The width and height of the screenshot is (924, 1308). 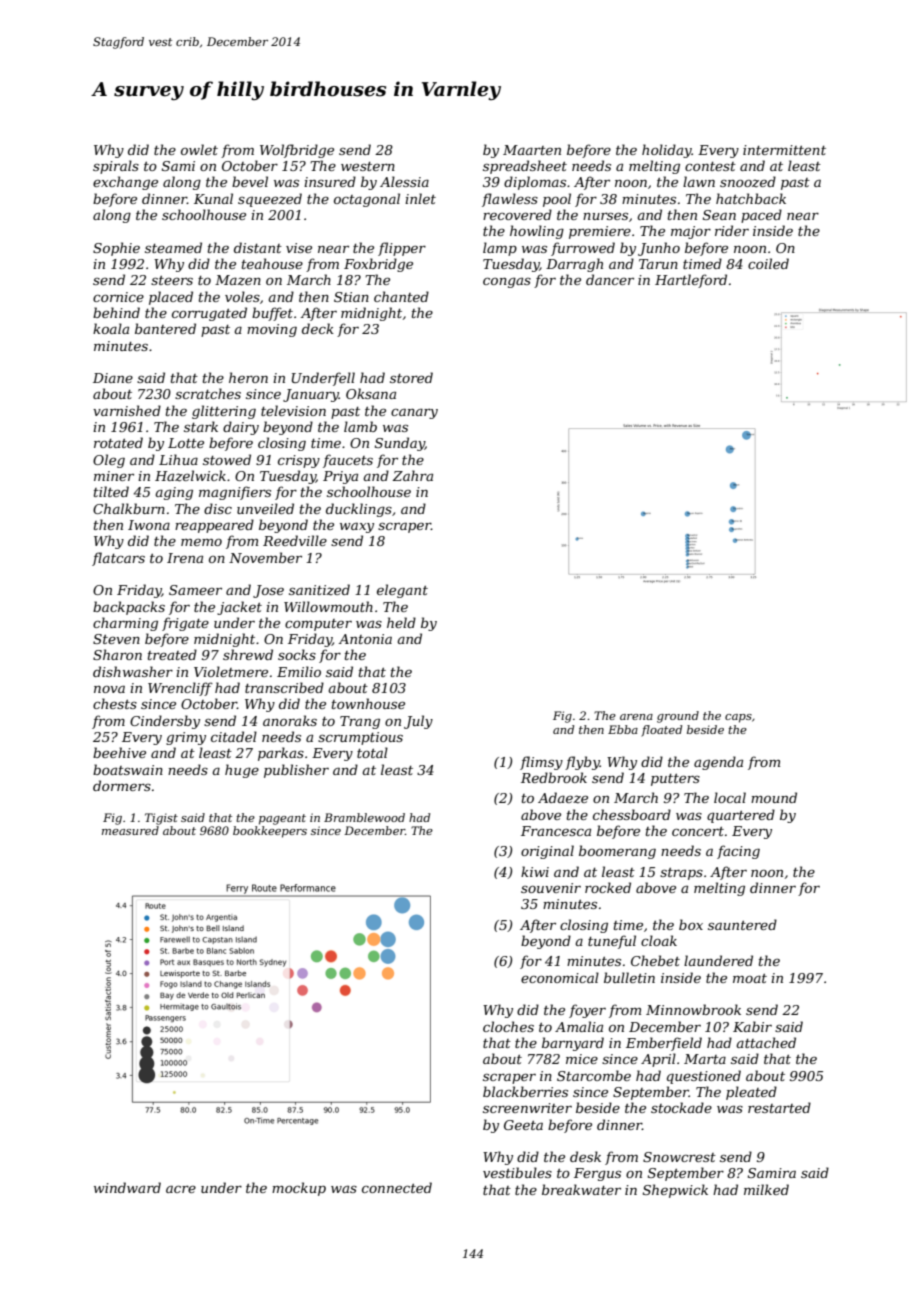 I want to click on coiled, so click(x=768, y=263).
